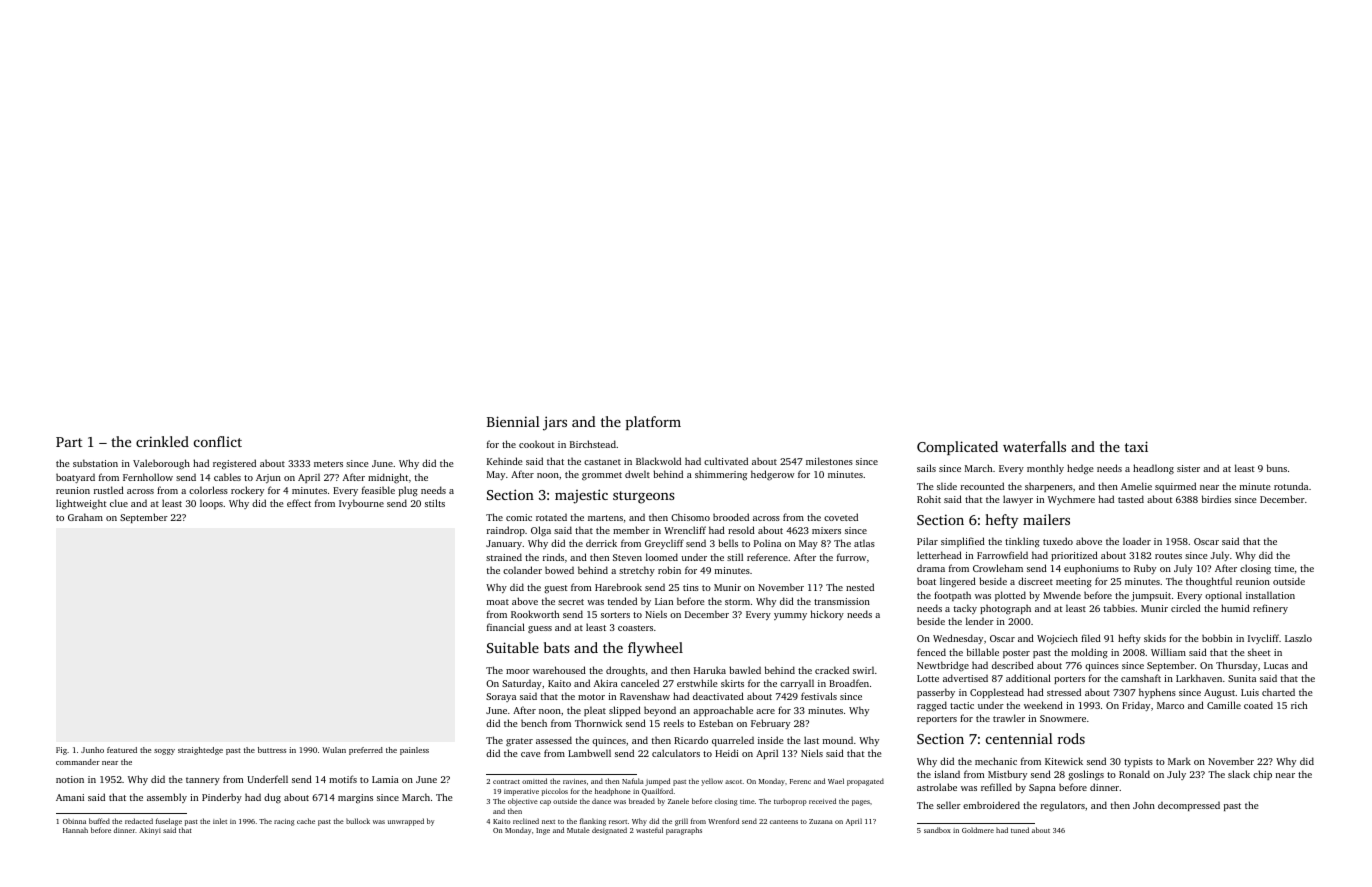 The height and width of the document is (887, 1372). I want to click on Lucas, so click(1276, 665).
